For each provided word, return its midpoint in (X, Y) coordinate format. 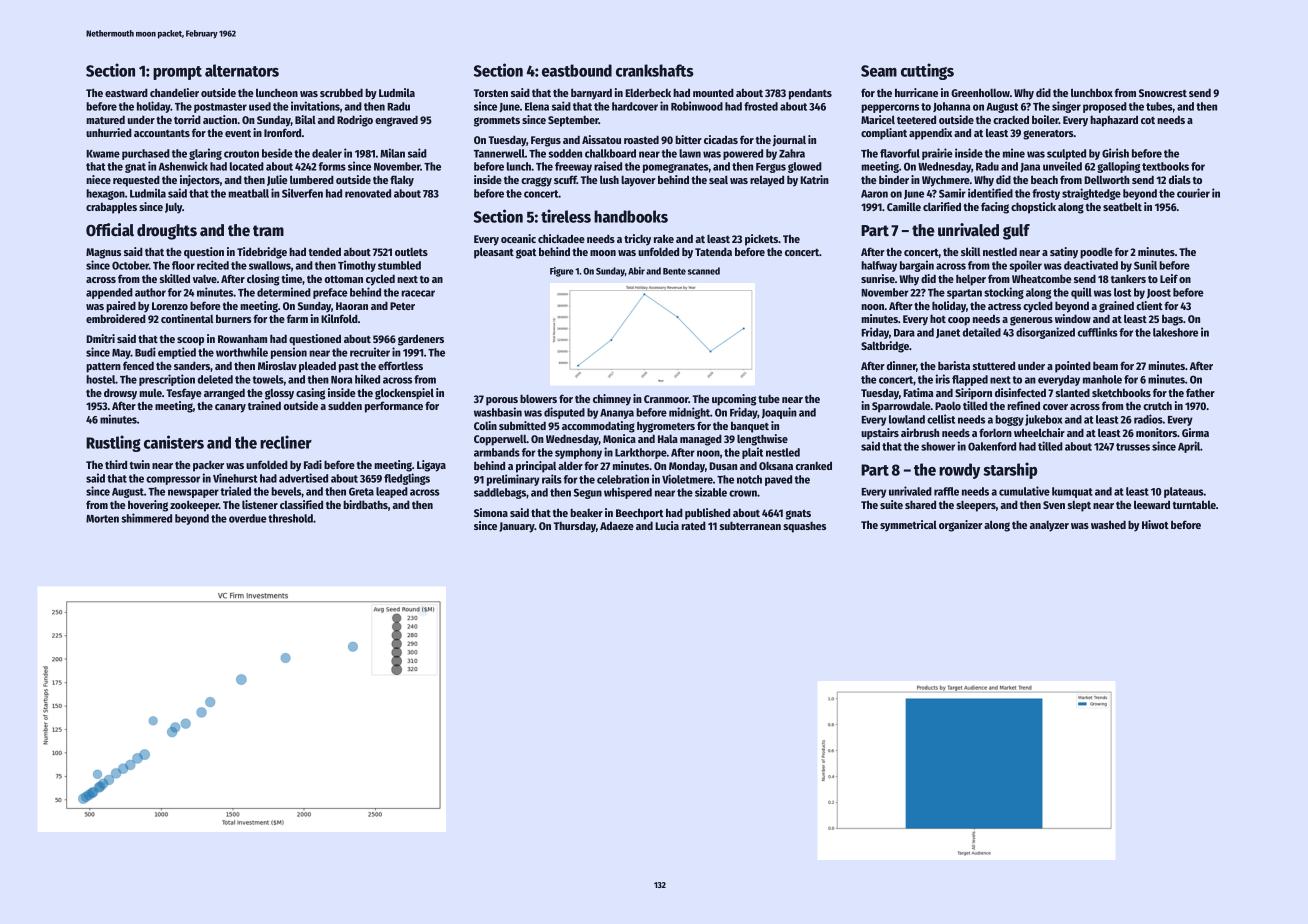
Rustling (113, 443)
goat (526, 254)
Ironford (282, 132)
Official (110, 230)
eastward (126, 93)
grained (1116, 307)
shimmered (146, 518)
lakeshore (1175, 332)
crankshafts (655, 70)
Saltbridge (885, 347)
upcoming (734, 400)
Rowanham (242, 339)
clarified (942, 206)
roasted (641, 139)
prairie (937, 154)
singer (1066, 107)
